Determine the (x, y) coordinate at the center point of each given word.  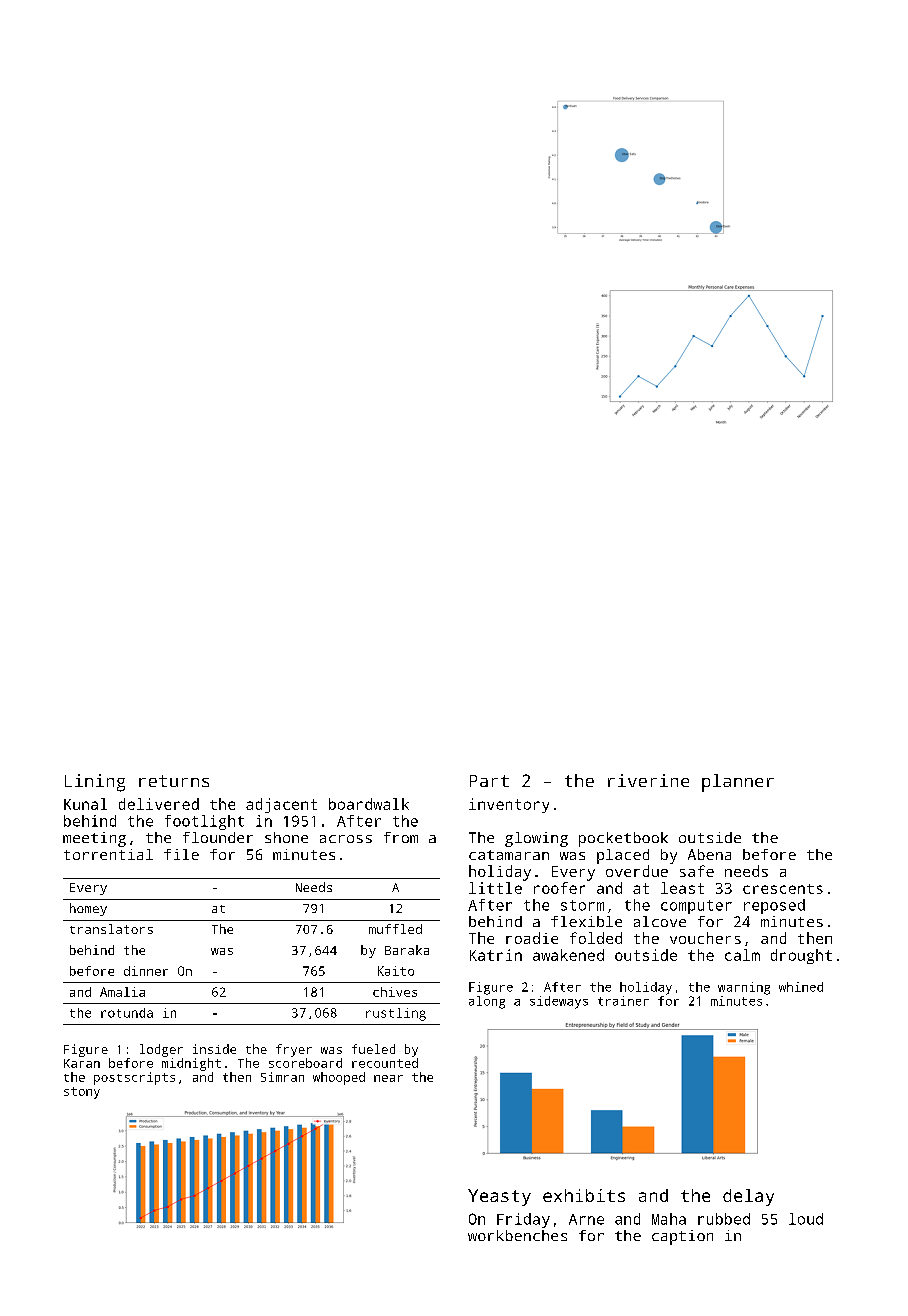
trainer (623, 1001)
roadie (532, 938)
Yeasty (499, 1197)
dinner (146, 971)
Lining (95, 783)
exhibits (584, 1195)
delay (748, 1197)
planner (738, 783)
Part (489, 781)
